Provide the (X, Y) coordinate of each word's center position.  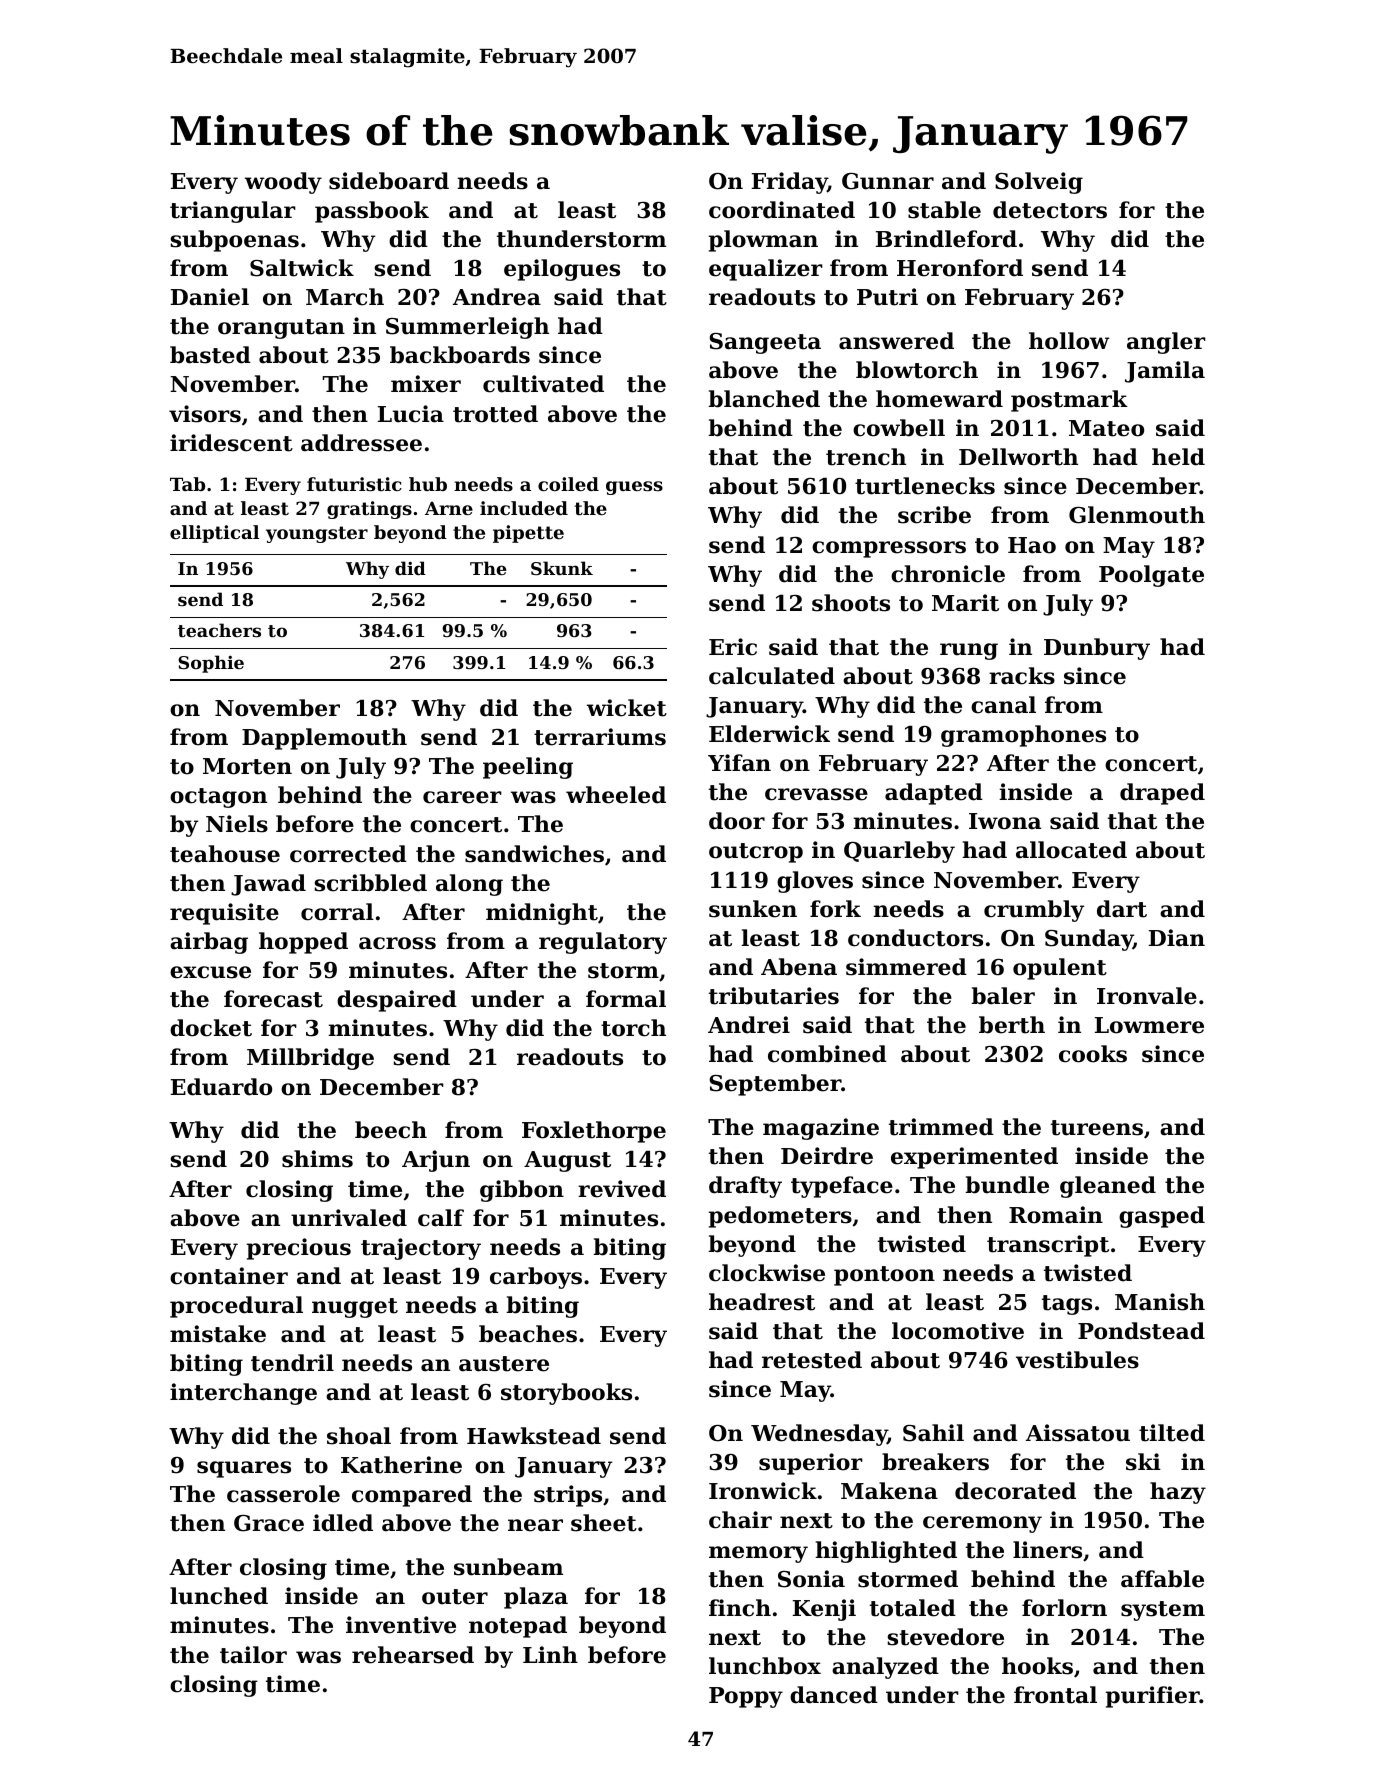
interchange (243, 1394)
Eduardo (221, 1087)
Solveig (1039, 183)
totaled (913, 1608)
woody (283, 183)
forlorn (1064, 1608)
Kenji (824, 1610)
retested (812, 1360)
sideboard (389, 181)
